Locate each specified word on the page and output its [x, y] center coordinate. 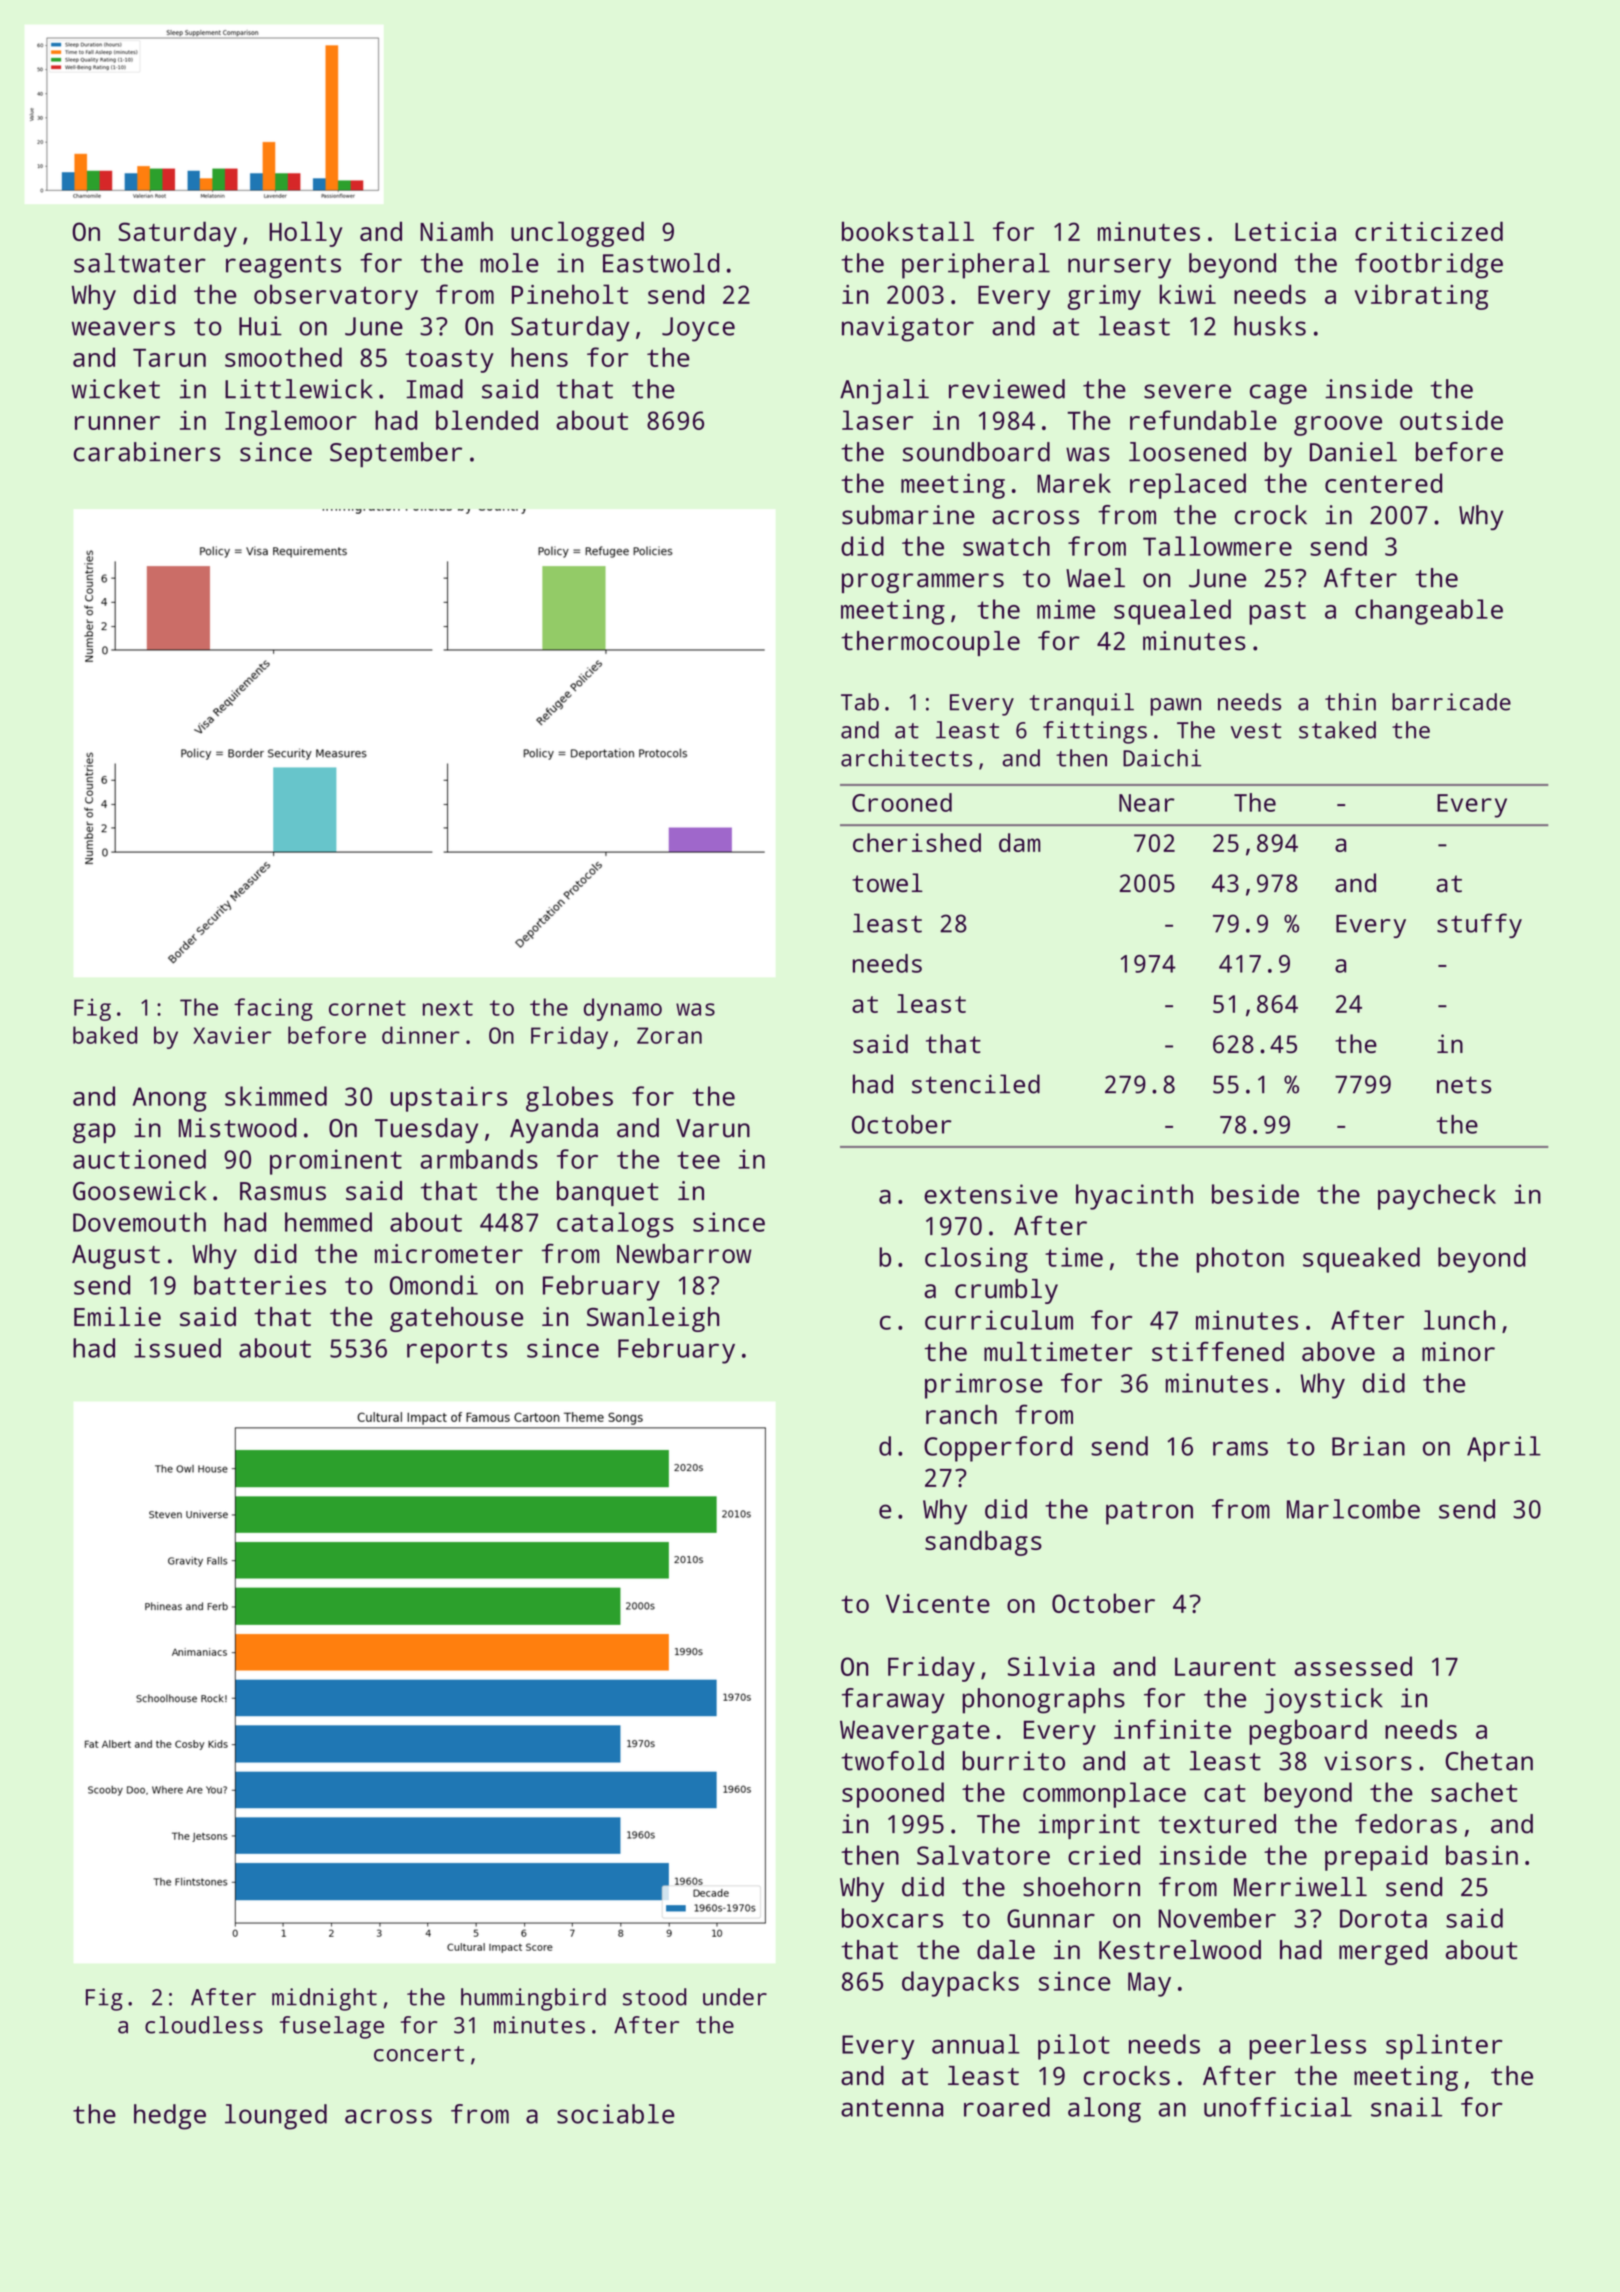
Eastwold [661, 263]
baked [105, 1035]
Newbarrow [684, 1253]
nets [1464, 1085]
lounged [276, 2117]
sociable [615, 2114]
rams [1240, 1448]
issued [177, 1348]
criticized [1429, 231]
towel [887, 883]
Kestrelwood [1180, 1950]
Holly [305, 234]
